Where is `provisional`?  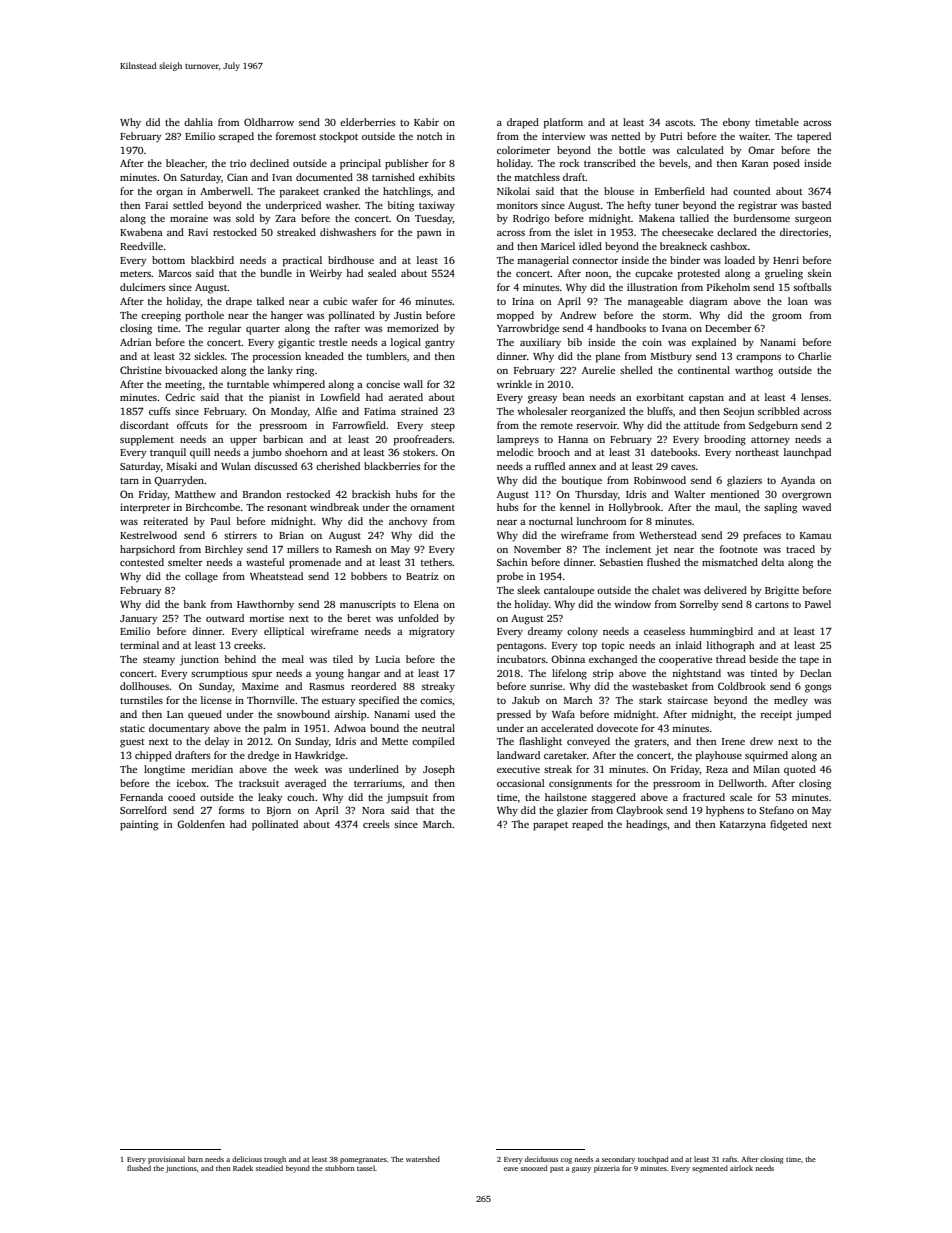 provisional is located at coordinates (166, 1160).
